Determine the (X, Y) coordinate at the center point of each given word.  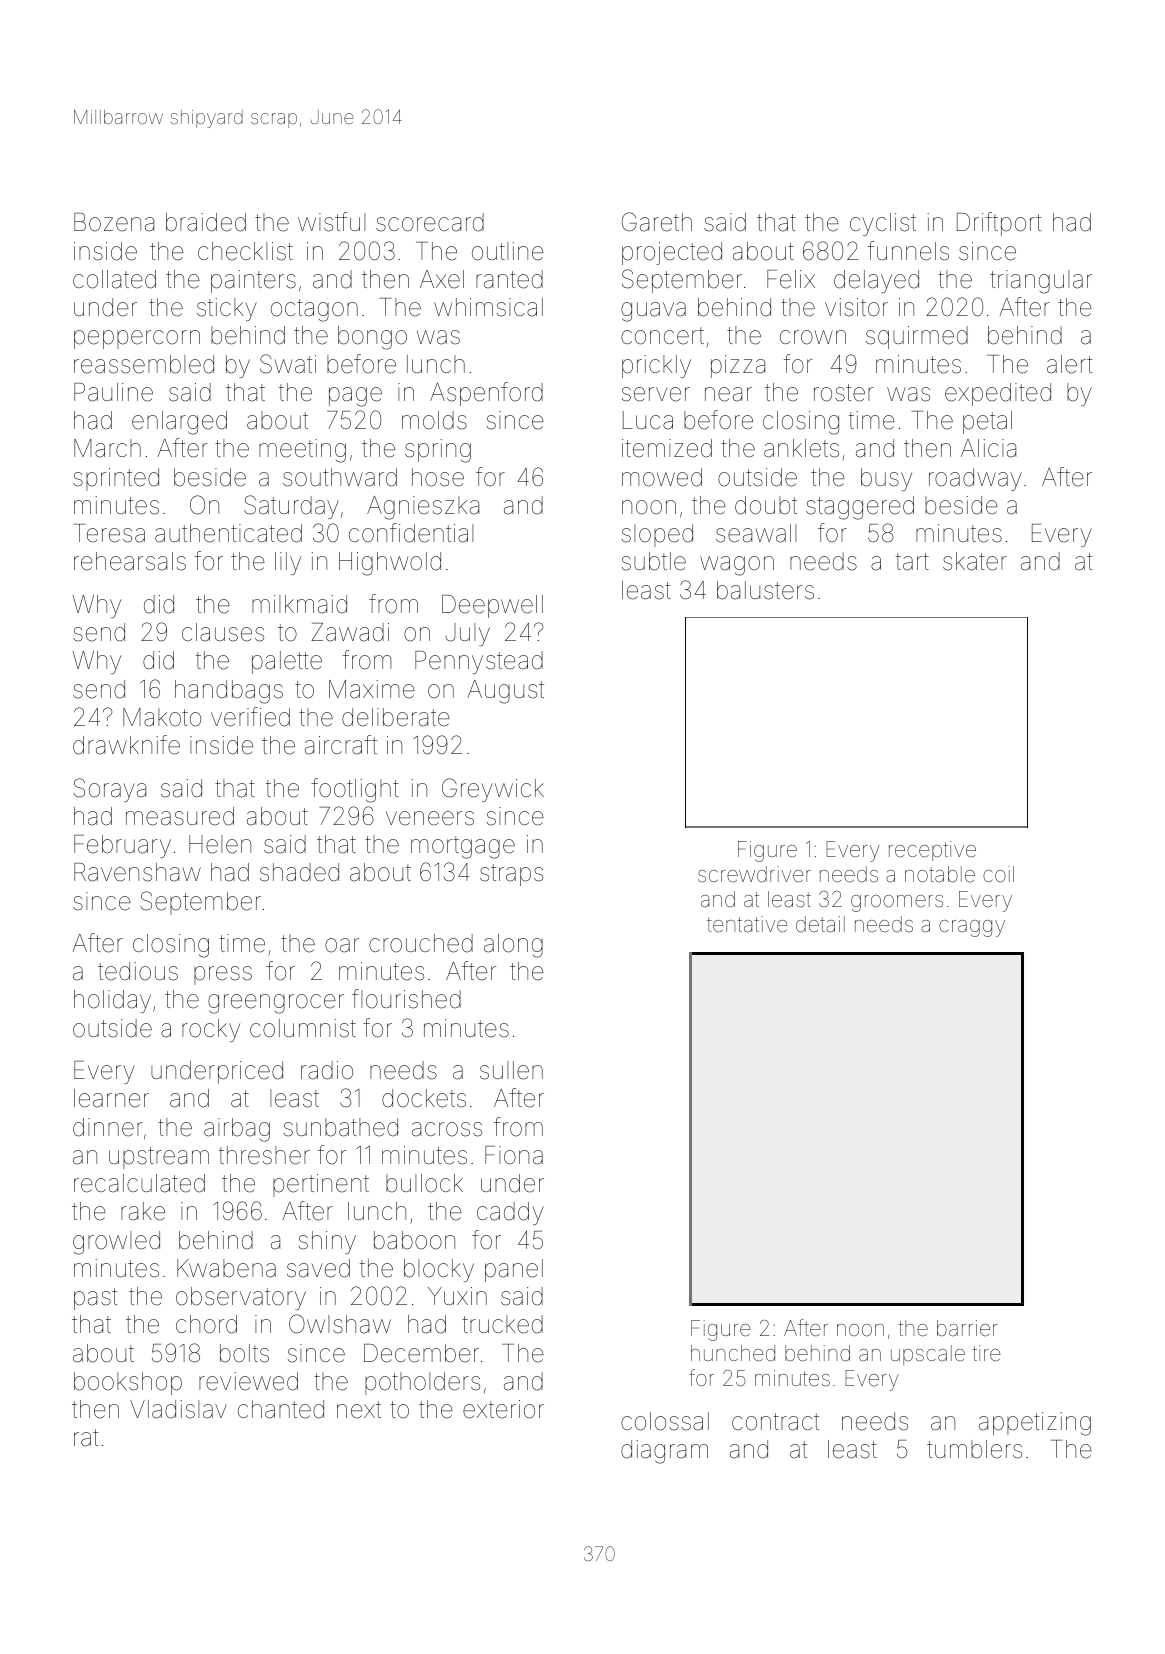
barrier (967, 1328)
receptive (932, 851)
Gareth (657, 222)
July (467, 634)
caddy (510, 1213)
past (96, 1299)
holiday (112, 1001)
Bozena (114, 222)
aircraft (341, 745)
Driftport (999, 224)
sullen (511, 1070)
